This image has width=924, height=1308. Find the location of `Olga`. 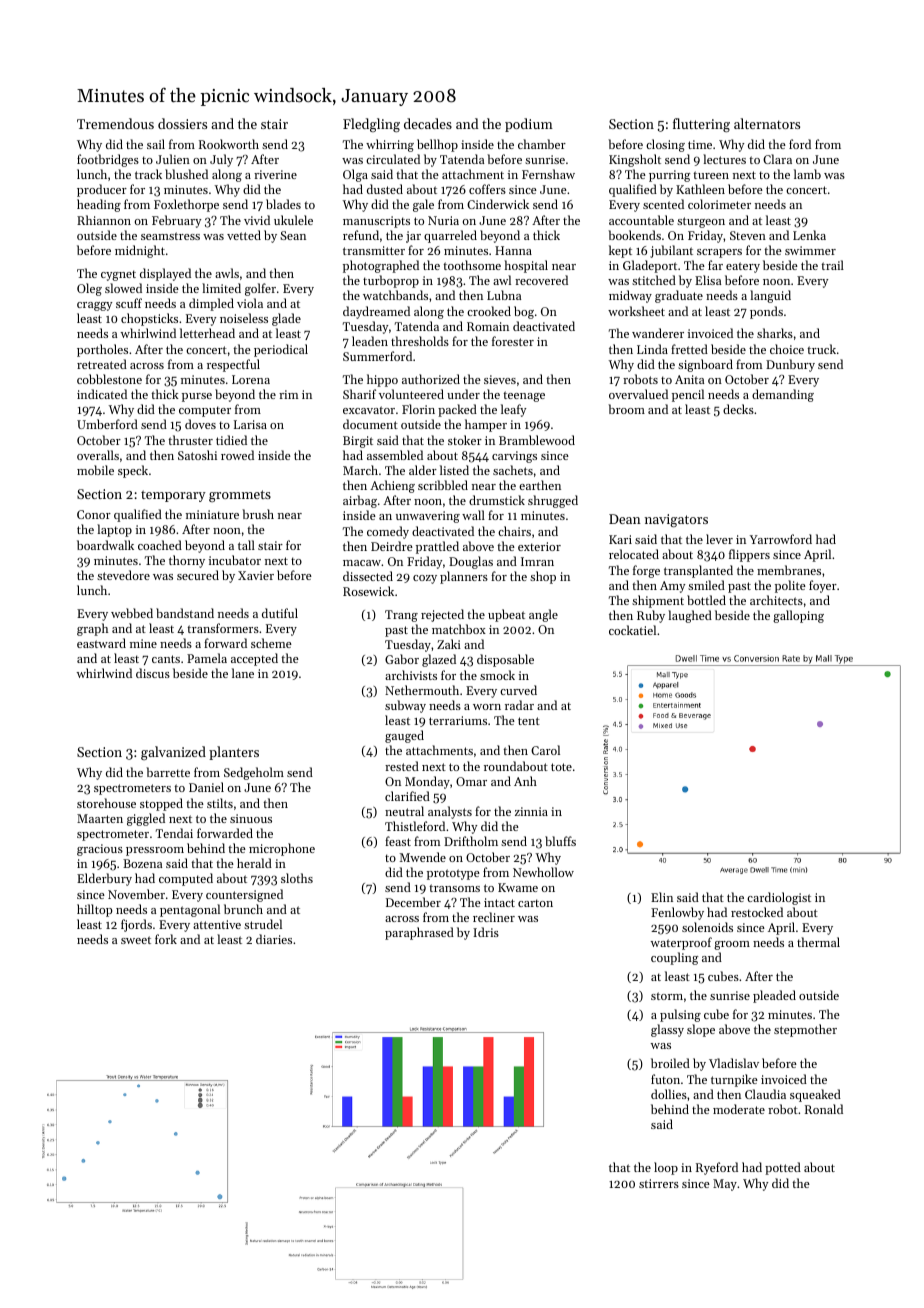

Olga is located at coordinates (355, 175).
